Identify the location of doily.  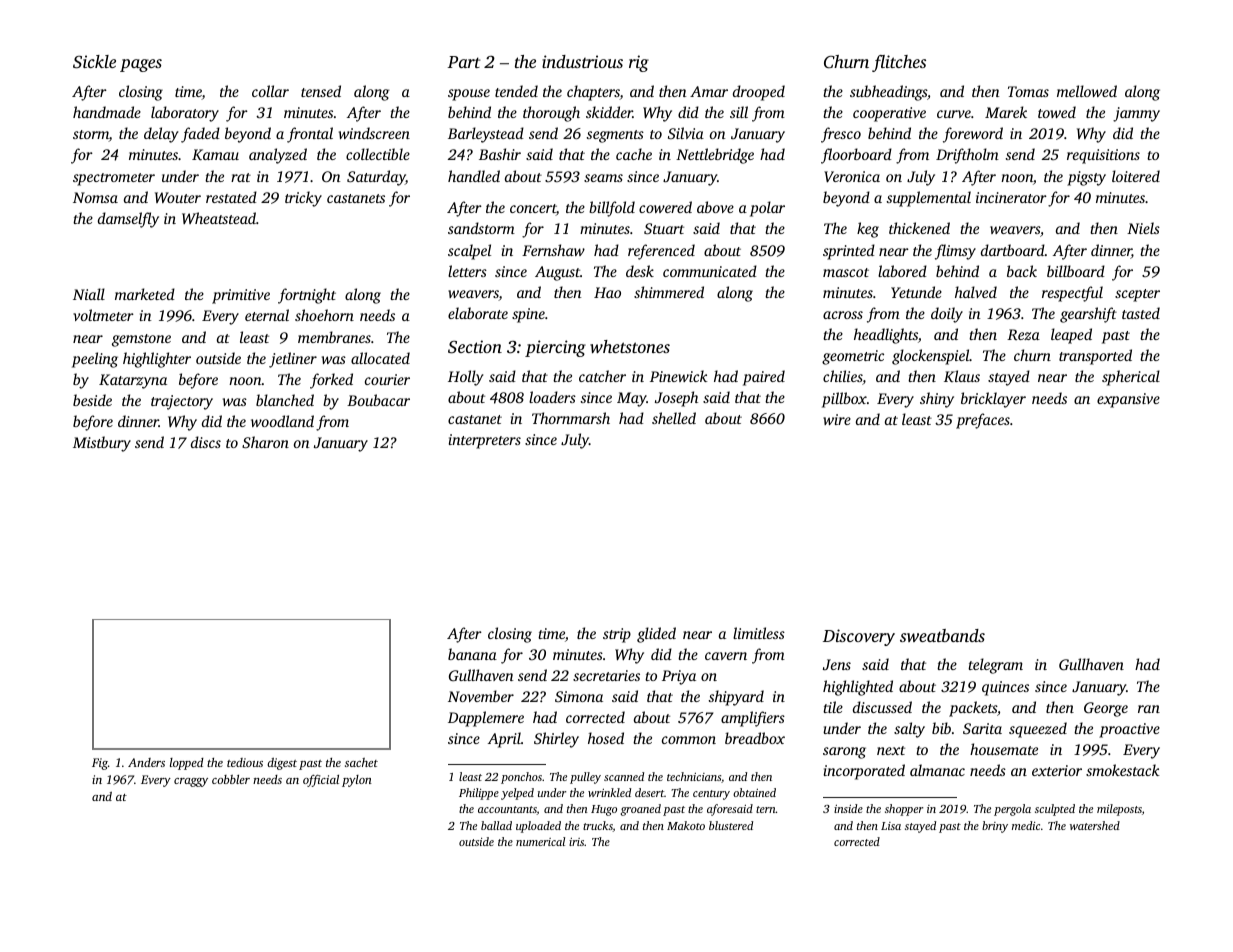
(947, 315).
